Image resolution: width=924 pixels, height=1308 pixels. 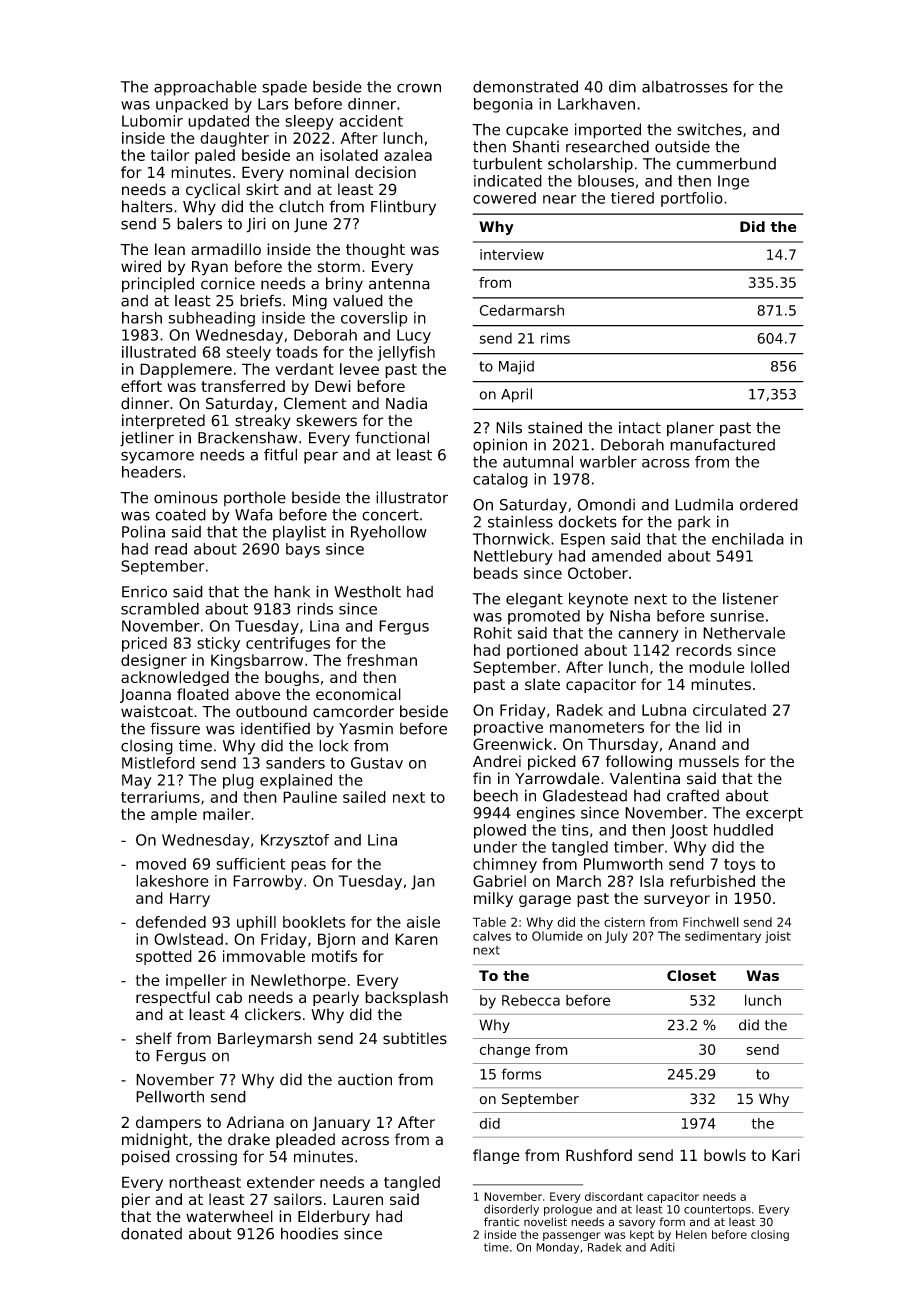 What do you see at coordinates (250, 864) in the image?
I see `sufficient` at bounding box center [250, 864].
